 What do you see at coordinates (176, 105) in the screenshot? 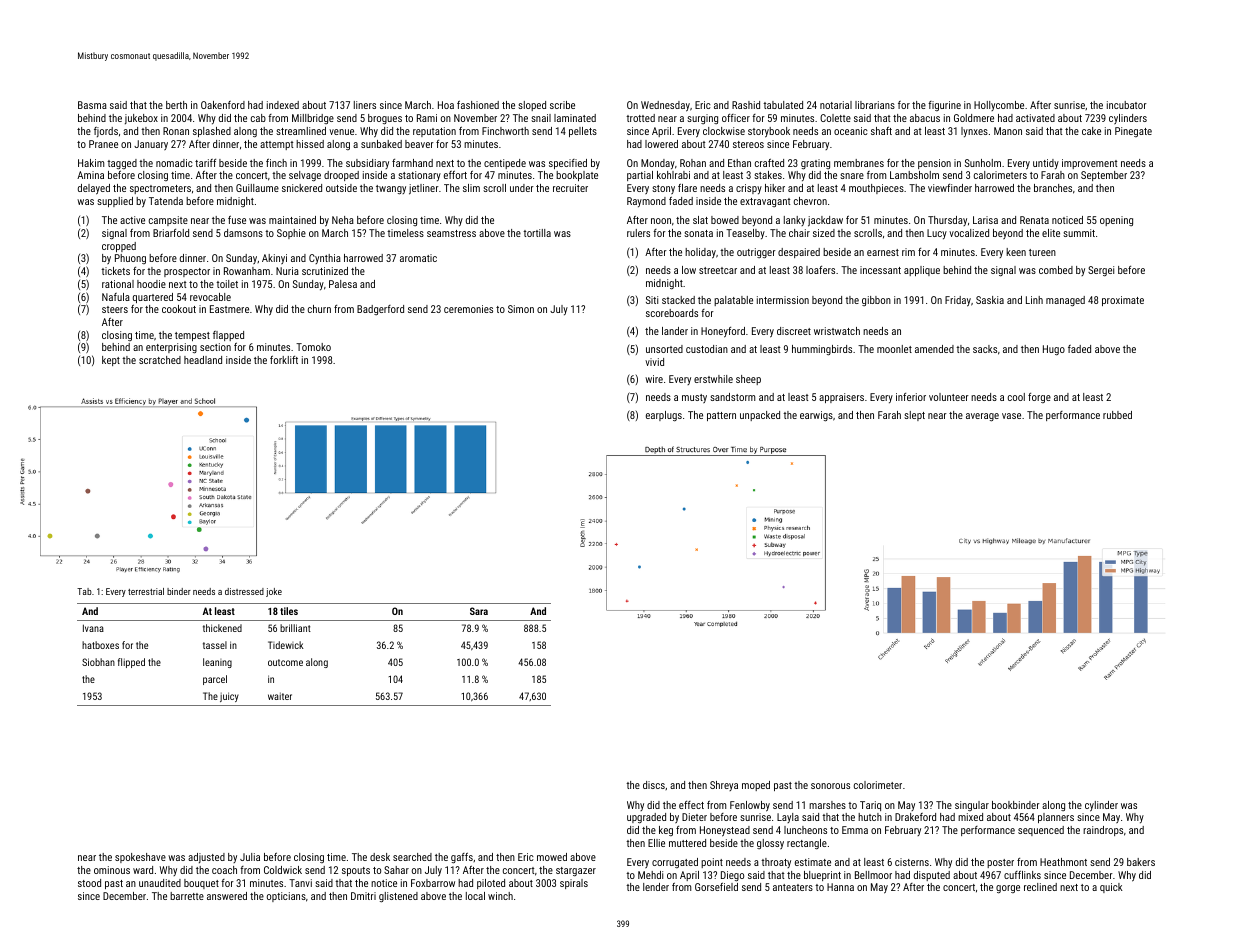
I see `berth` at bounding box center [176, 105].
